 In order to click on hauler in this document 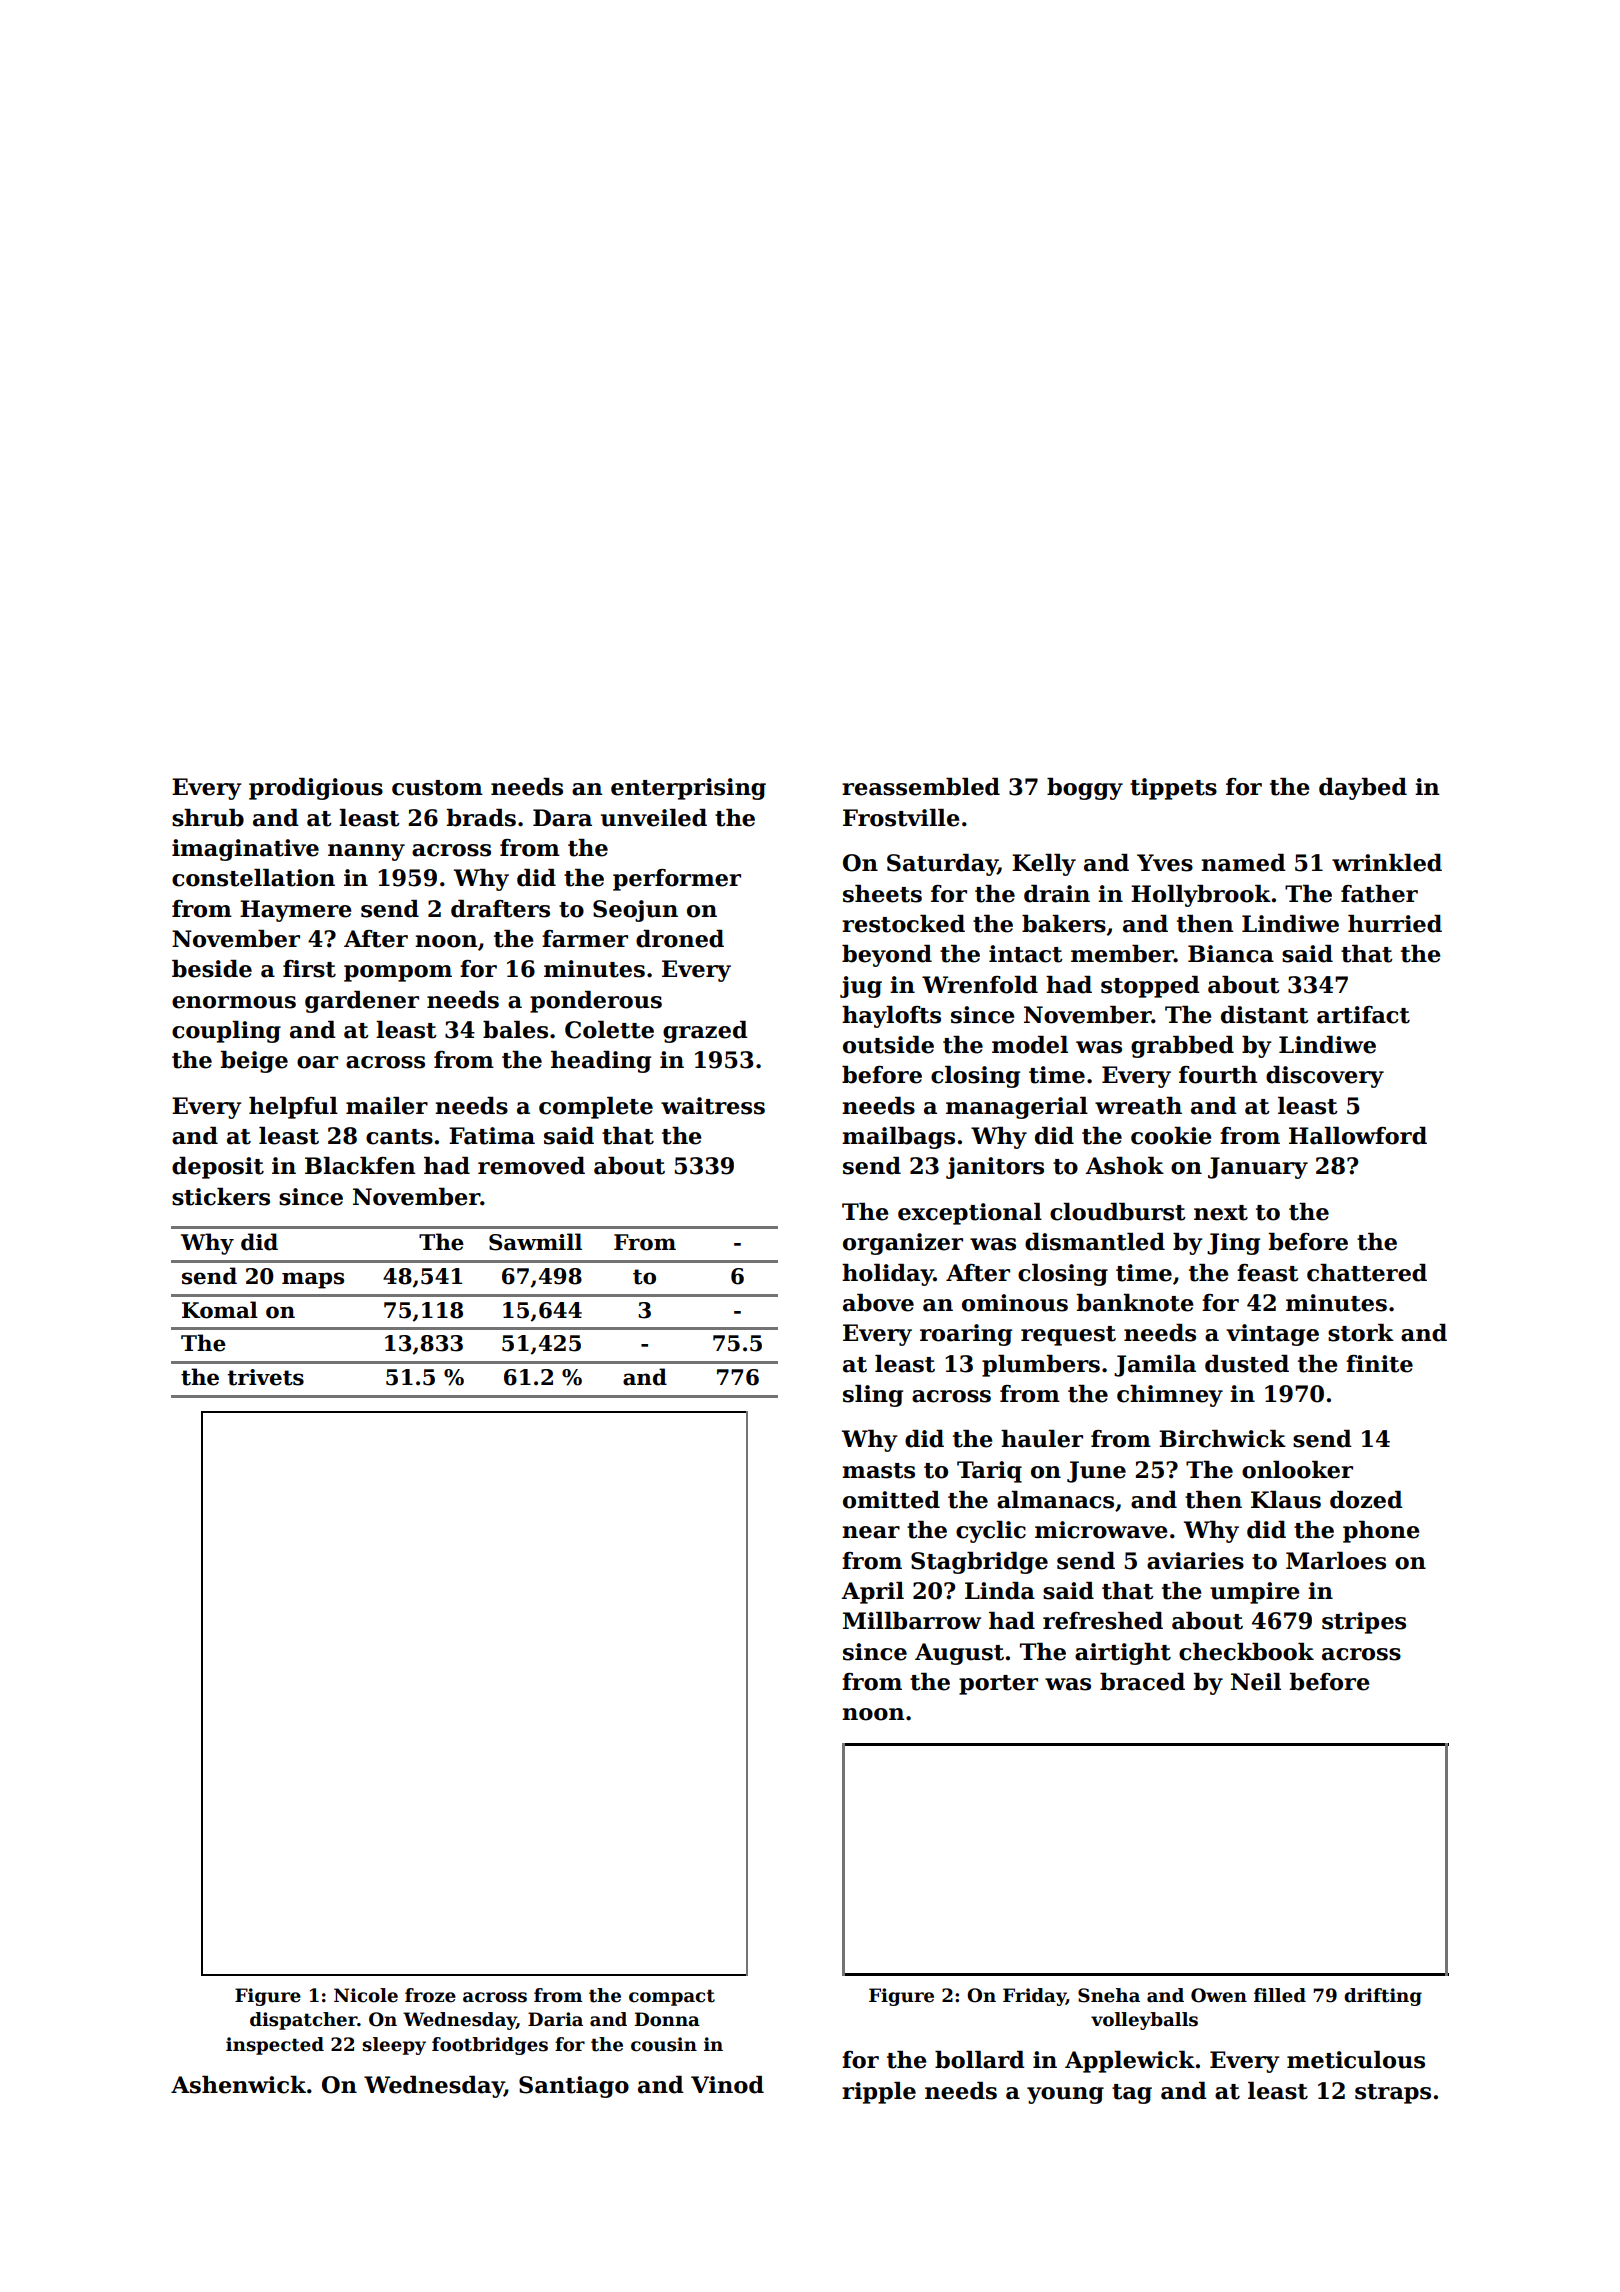, I will do `click(1042, 1439)`.
